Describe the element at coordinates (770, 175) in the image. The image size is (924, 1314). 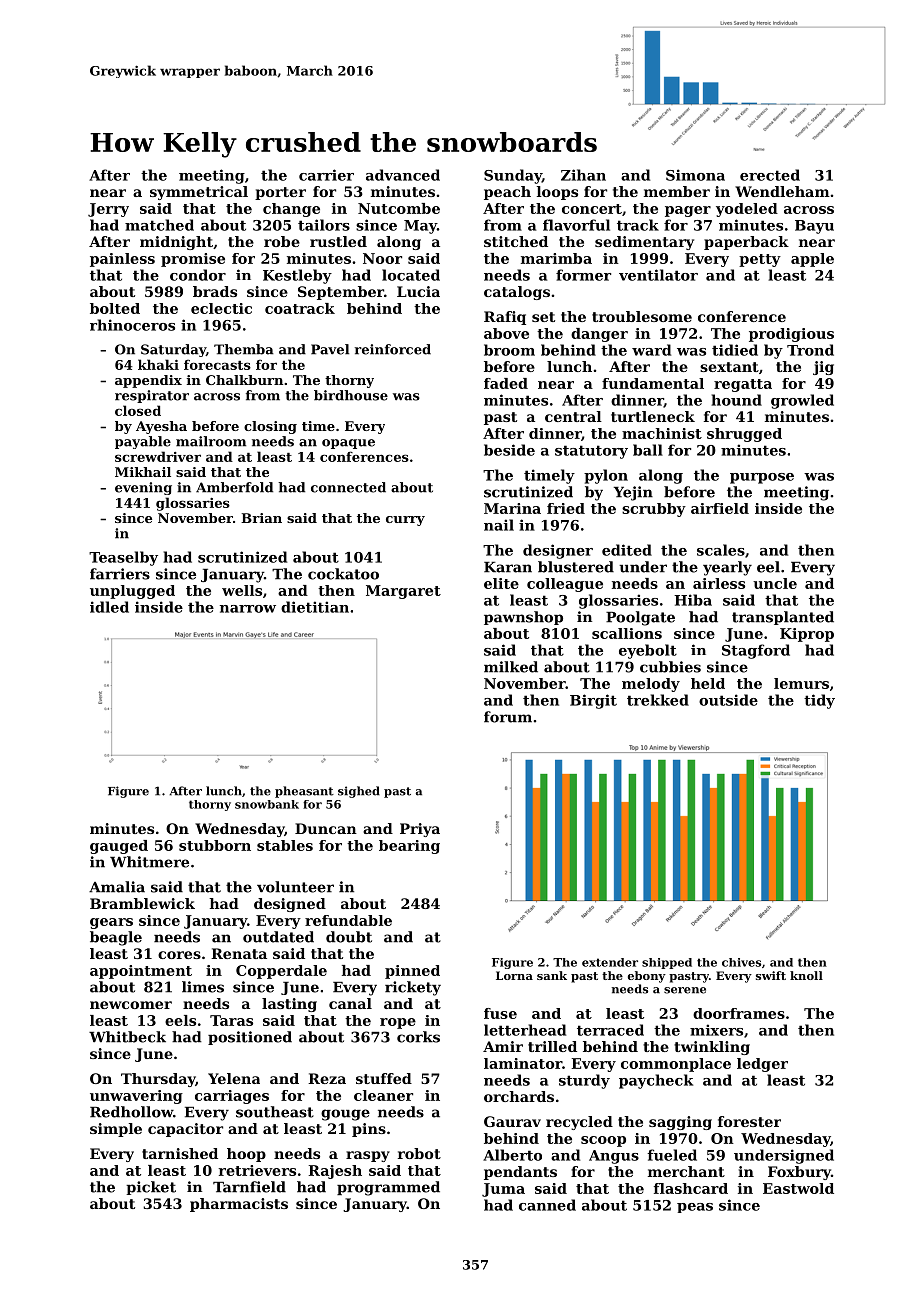
I see `erected` at that location.
